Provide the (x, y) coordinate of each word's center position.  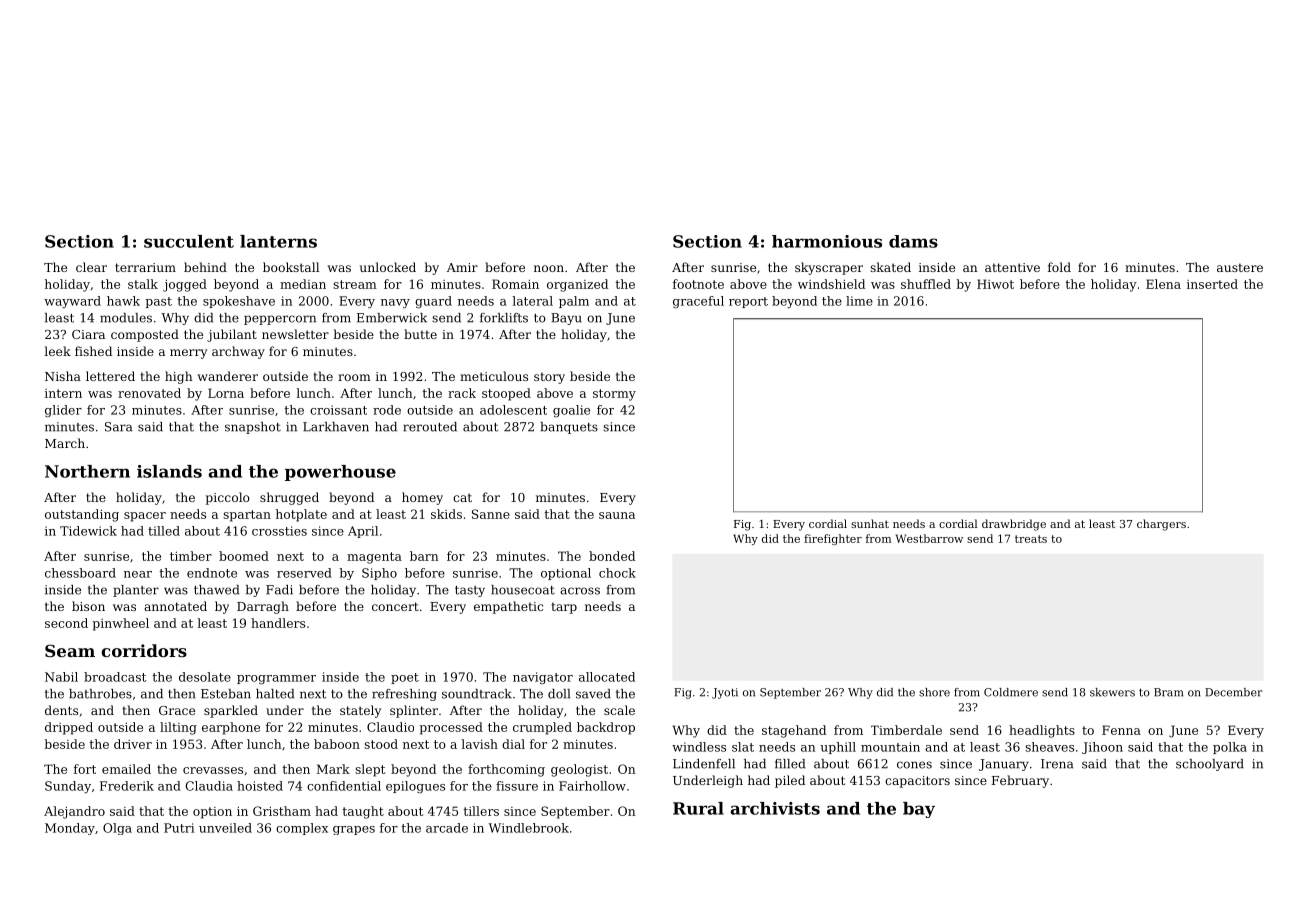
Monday (70, 829)
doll (559, 694)
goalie (571, 411)
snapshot (253, 428)
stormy (614, 395)
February (1020, 781)
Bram (1168, 692)
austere (1240, 267)
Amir (462, 267)
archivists (775, 808)
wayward (72, 302)
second (66, 623)
